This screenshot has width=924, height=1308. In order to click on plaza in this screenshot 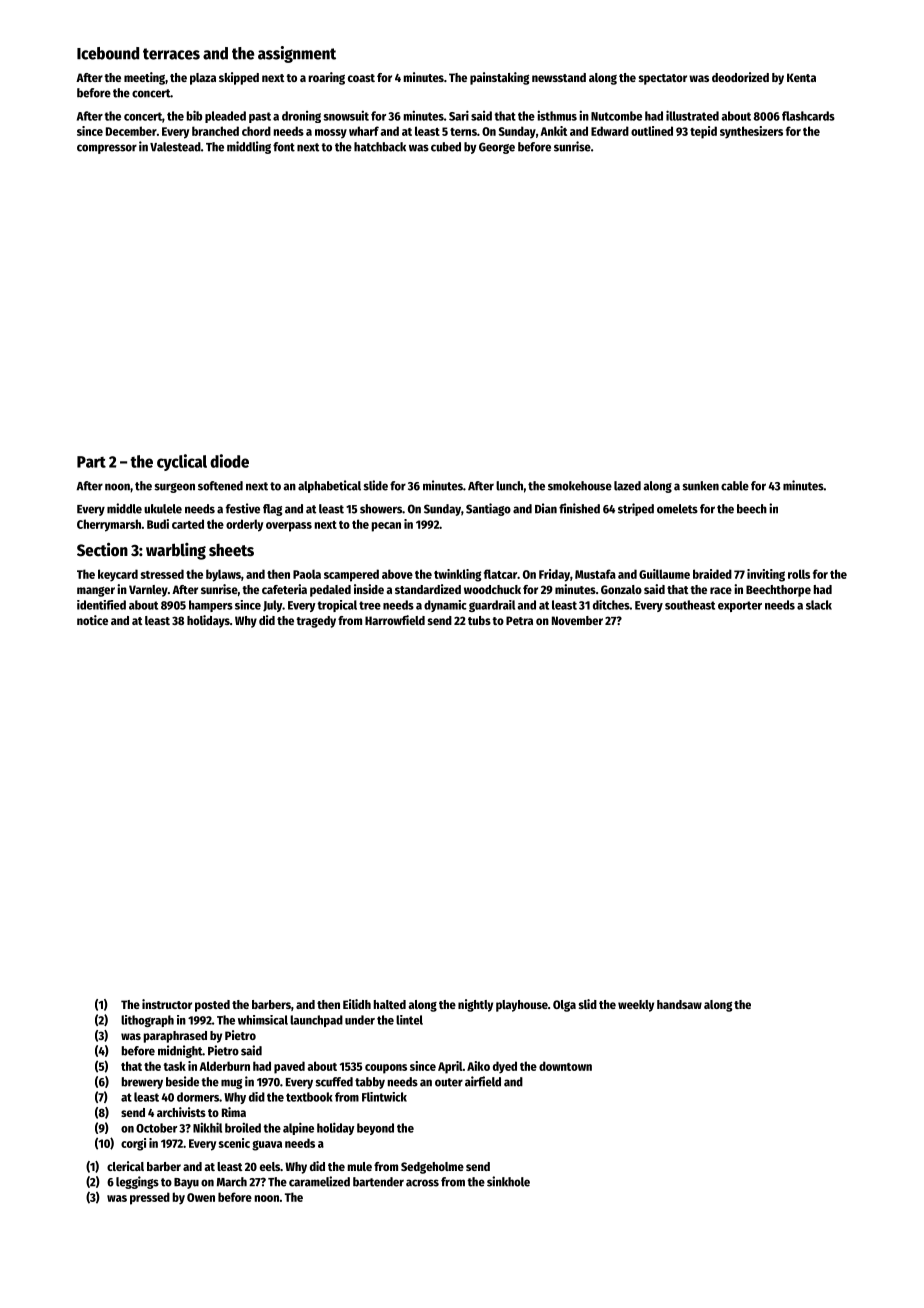, I will do `click(203, 79)`.
